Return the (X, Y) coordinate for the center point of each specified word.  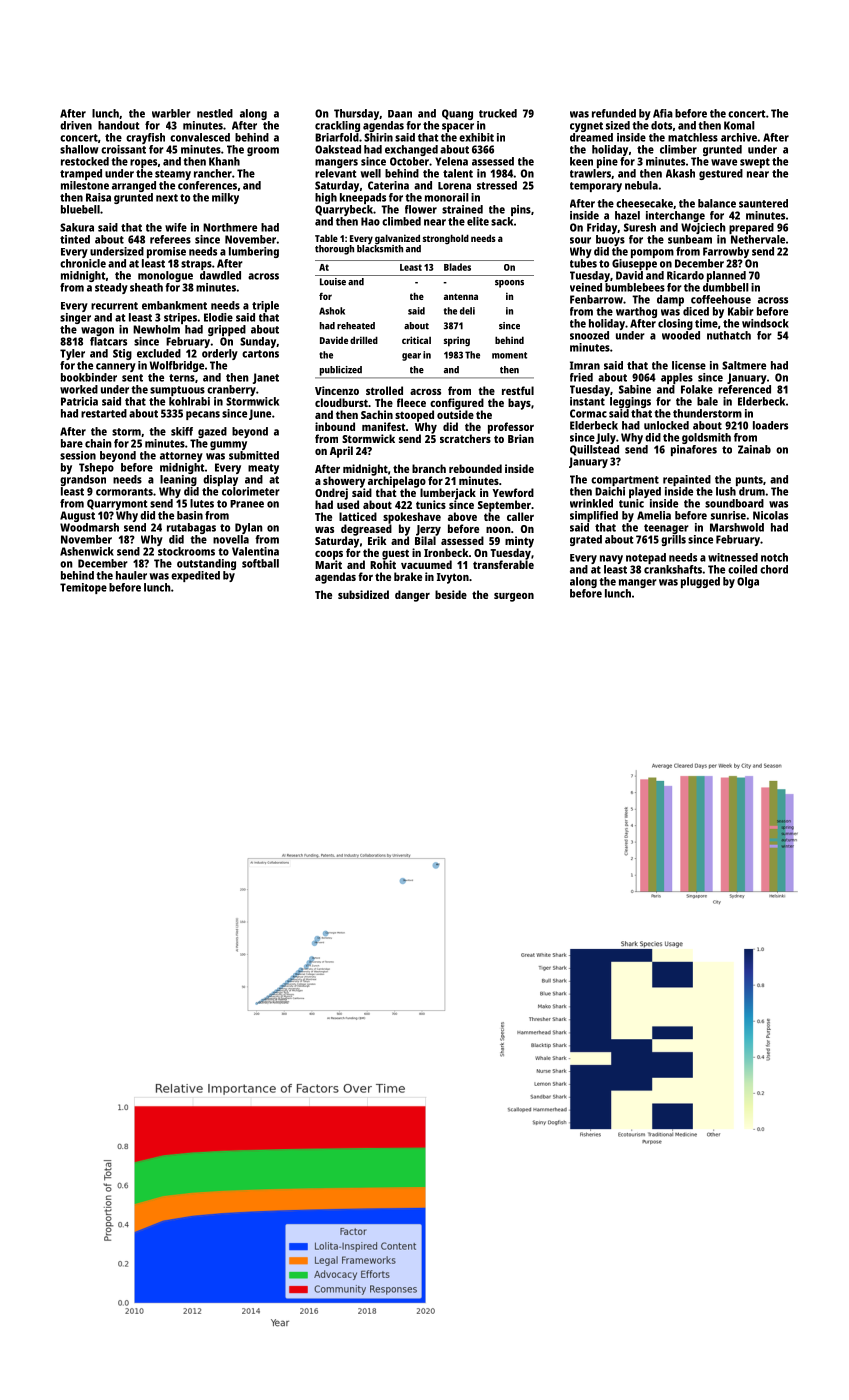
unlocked (666, 425)
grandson (83, 480)
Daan (400, 114)
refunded (614, 113)
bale (707, 401)
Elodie (218, 317)
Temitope (83, 588)
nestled (215, 113)
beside (451, 594)
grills (673, 540)
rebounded (475, 468)
